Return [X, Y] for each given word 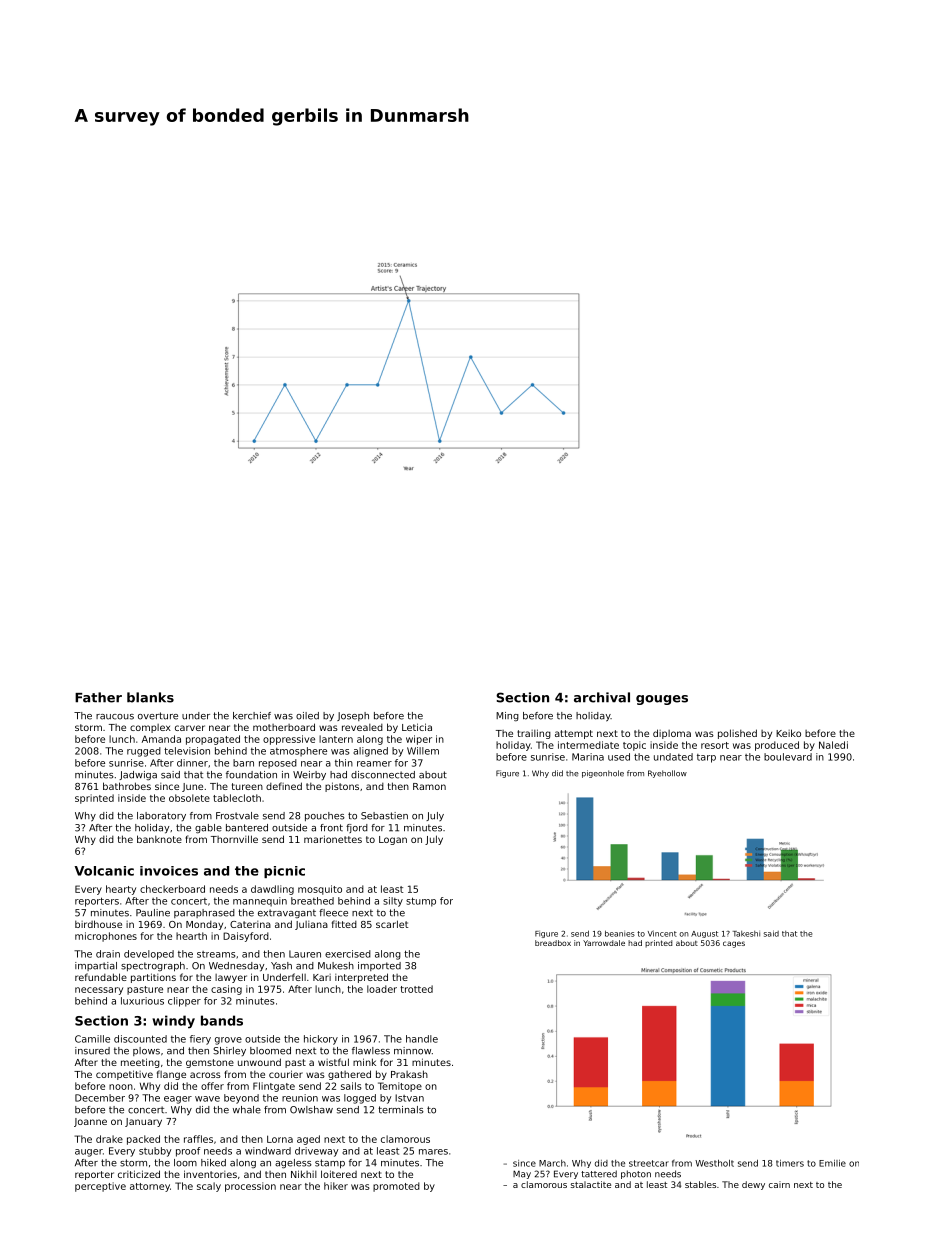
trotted [416, 989]
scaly [209, 1187]
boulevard [788, 757]
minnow [412, 1051]
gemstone [210, 1063]
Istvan [409, 1098]
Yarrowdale [604, 943]
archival [602, 697]
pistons [342, 787]
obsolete [189, 798]
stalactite [591, 1184]
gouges [662, 700]
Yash [281, 966]
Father [98, 697]
